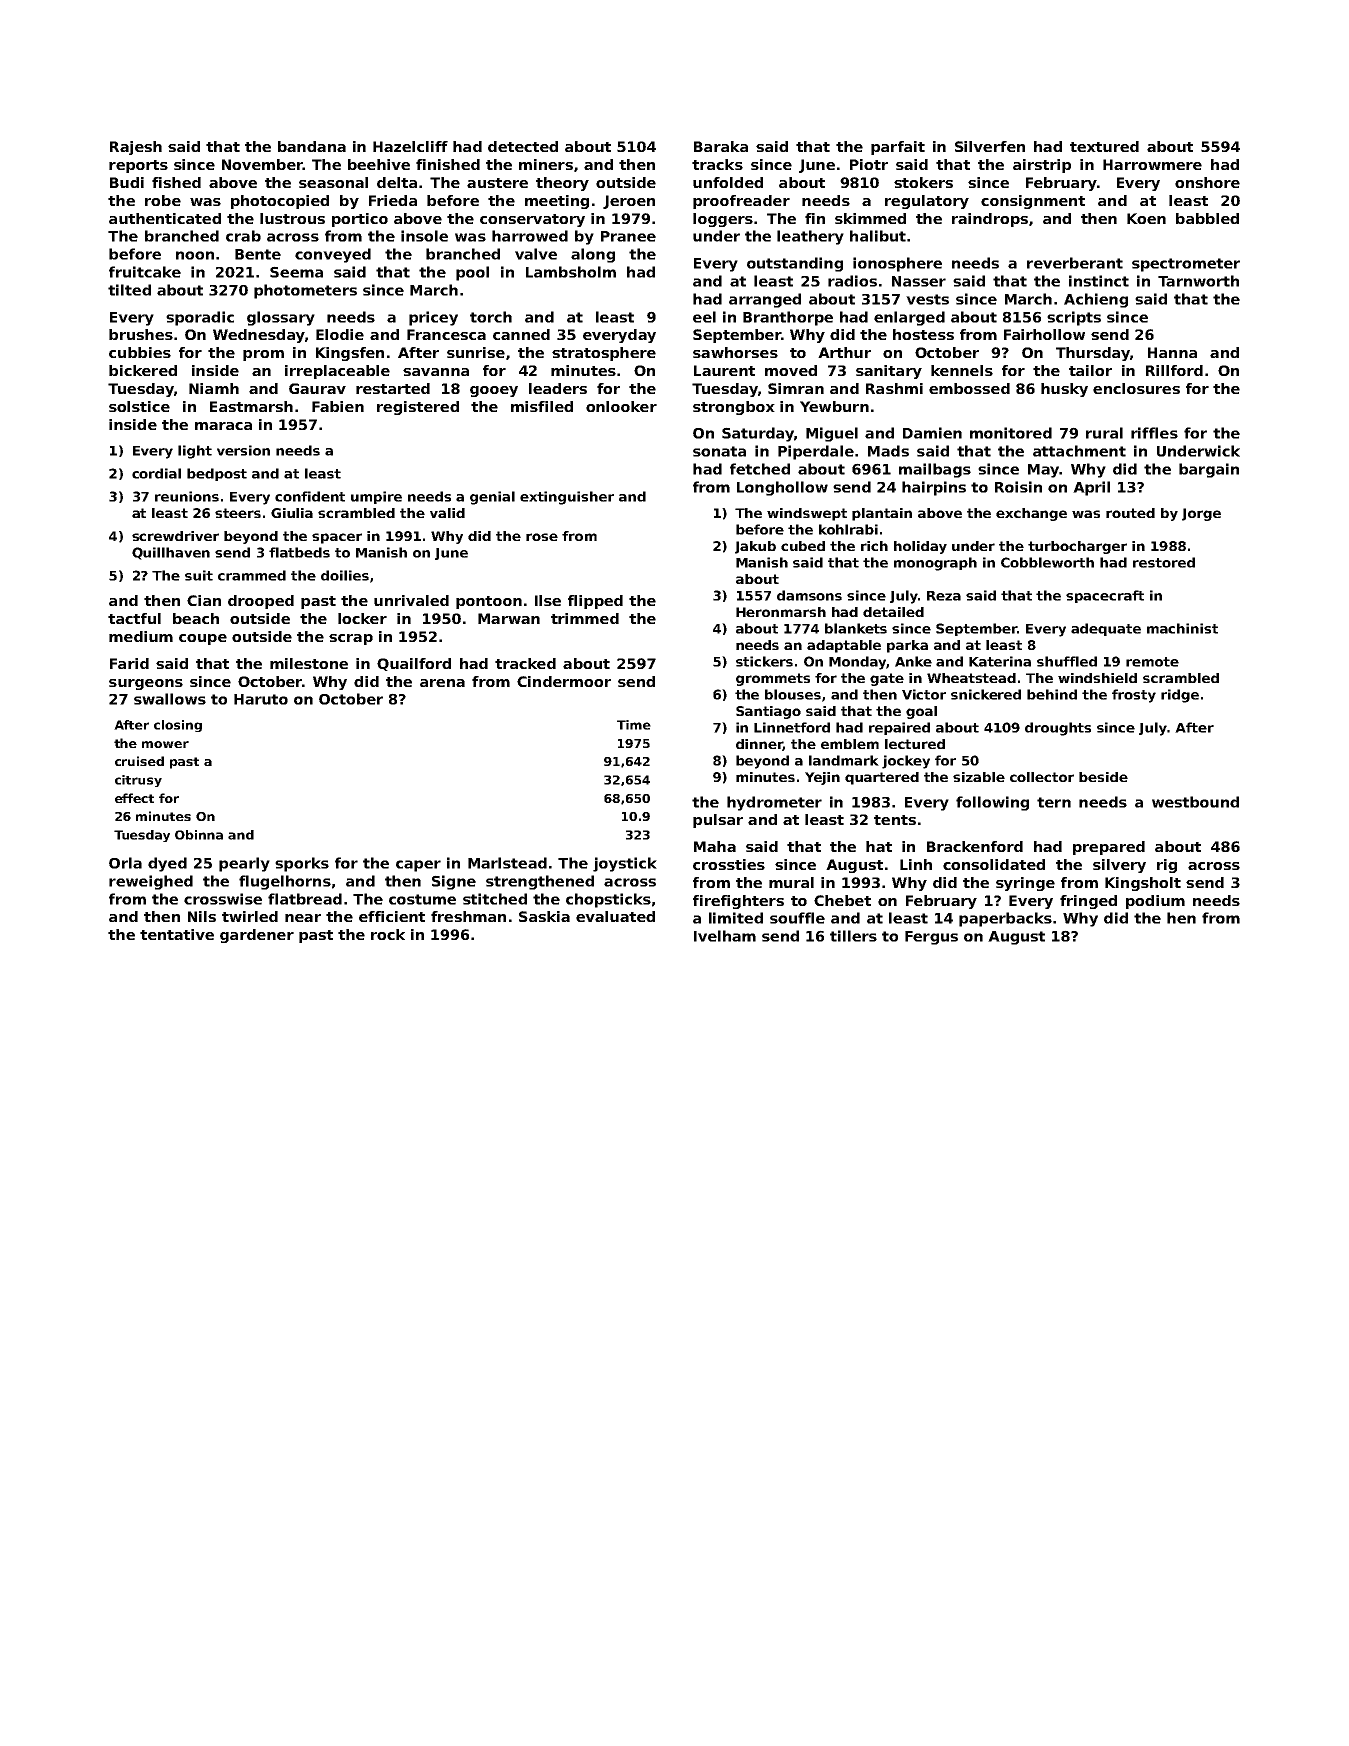 The image size is (1349, 1746). Describe the element at coordinates (418, 866) in the page. I see `caper` at that location.
